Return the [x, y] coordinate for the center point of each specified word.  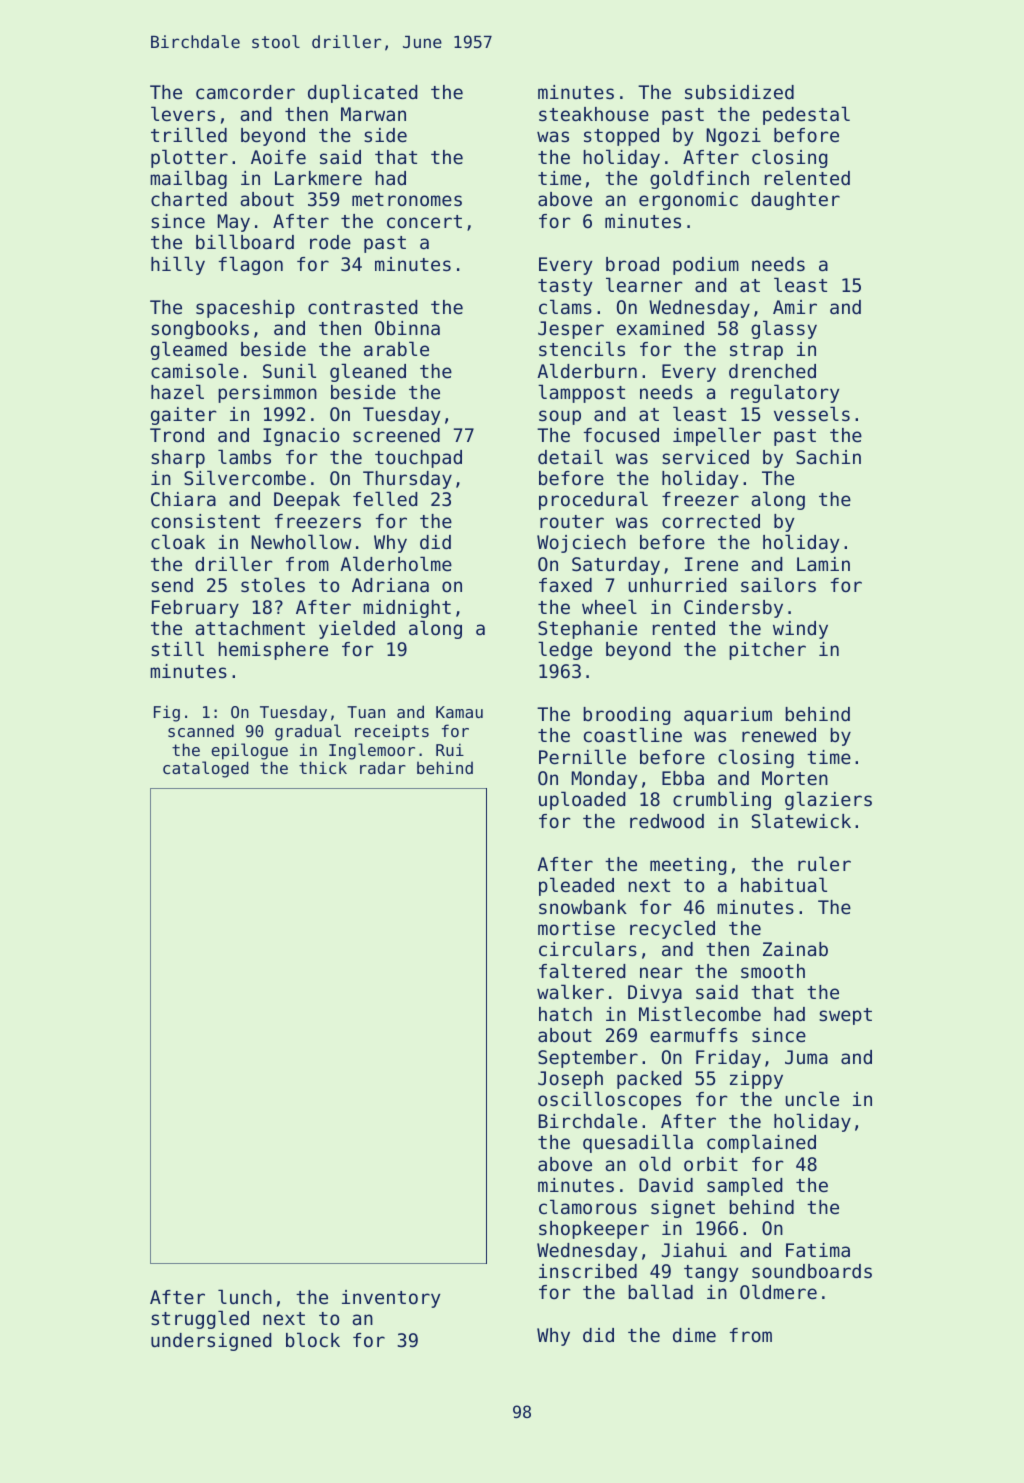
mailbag [188, 179]
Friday [728, 1059]
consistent [205, 521]
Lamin [823, 564]
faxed [565, 585]
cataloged [206, 769]
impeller [717, 436]
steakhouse [594, 114]
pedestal [806, 115]
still [177, 648]
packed [649, 1080]
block [313, 1339]
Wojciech [581, 544]
